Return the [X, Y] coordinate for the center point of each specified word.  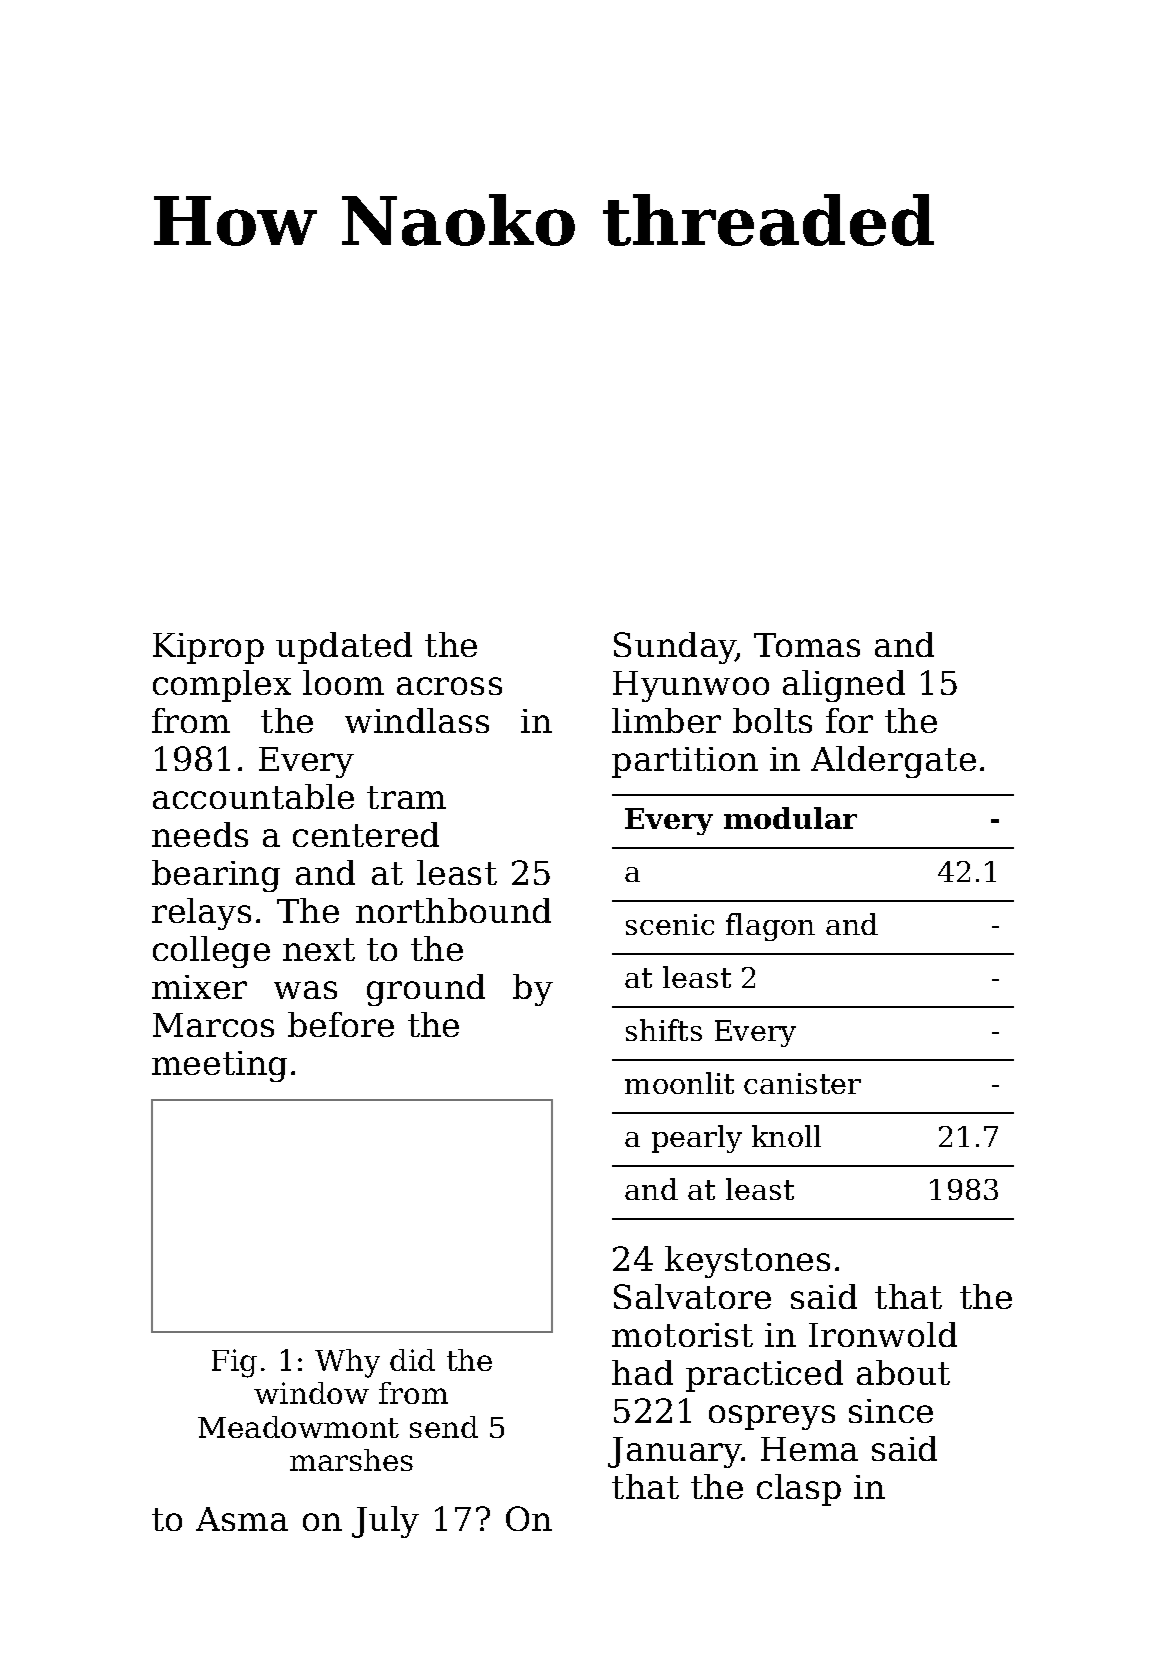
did [412, 1360]
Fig [234, 1363]
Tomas [807, 645]
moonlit [679, 1083]
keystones [747, 1262]
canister [802, 1083]
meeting [219, 1066]
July [385, 1522]
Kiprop [208, 648]
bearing [216, 876]
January [675, 1452]
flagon [770, 927]
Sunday [675, 648]
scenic [670, 924]
